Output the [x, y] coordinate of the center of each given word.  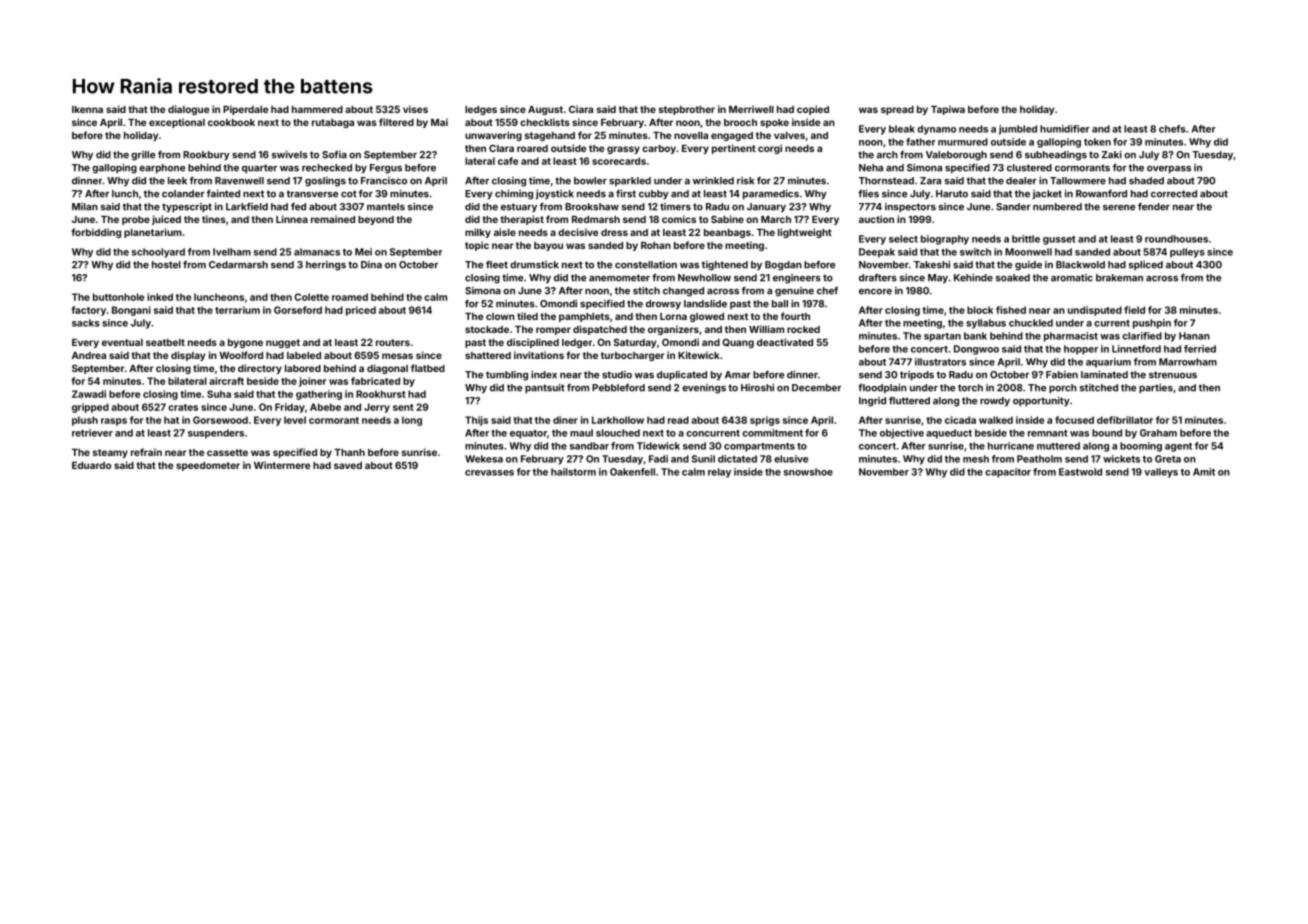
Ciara [581, 109]
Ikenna [87, 109]
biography [945, 240]
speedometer [208, 466]
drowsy [663, 305]
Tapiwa [948, 110]
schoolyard [158, 253]
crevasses [489, 473]
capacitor [1008, 473]
